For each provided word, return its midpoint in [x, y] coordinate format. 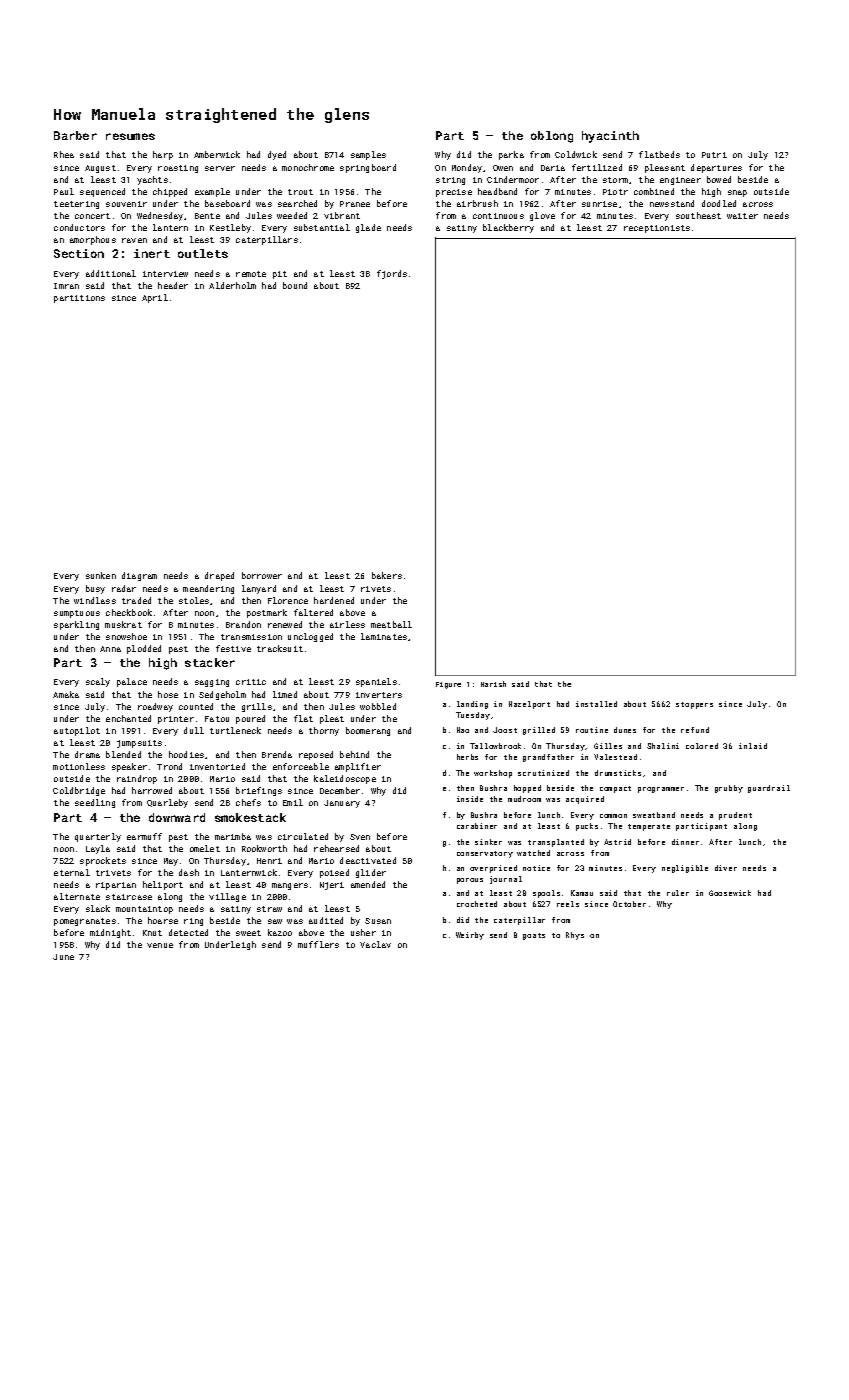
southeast [698, 215]
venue [160, 945]
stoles [194, 600]
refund [695, 730]
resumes [130, 136]
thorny [324, 731]
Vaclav [375, 944]
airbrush [477, 203]
